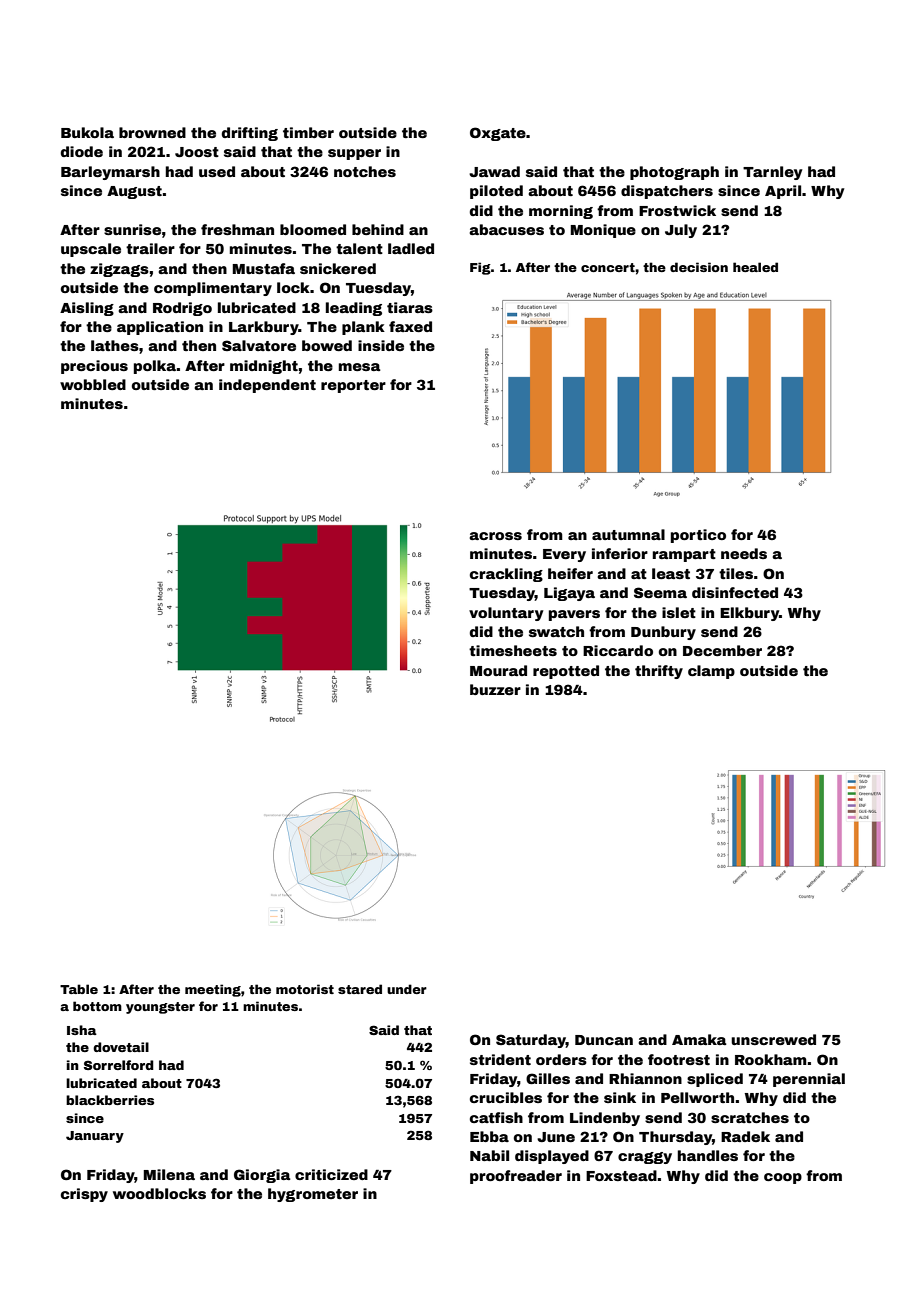 Image resolution: width=908 pixels, height=1316 pixels. Describe the element at coordinates (305, 989) in the screenshot. I see `motorist` at that location.
